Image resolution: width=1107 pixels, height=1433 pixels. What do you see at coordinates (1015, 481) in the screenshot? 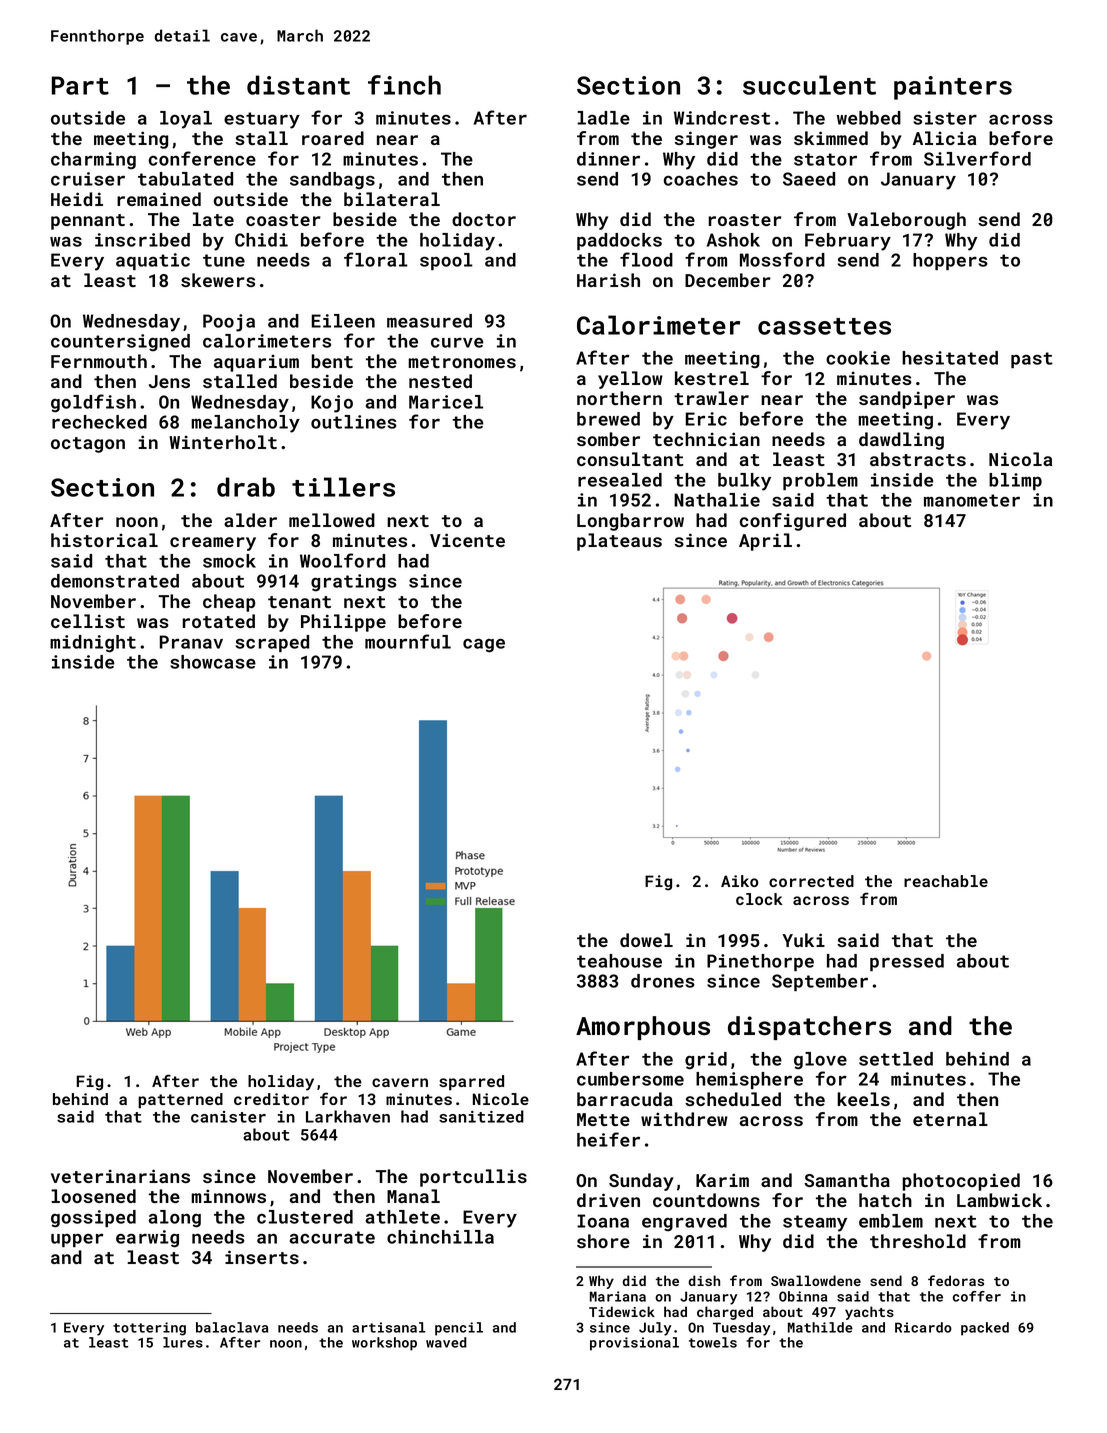
I see `blimp` at bounding box center [1015, 481].
